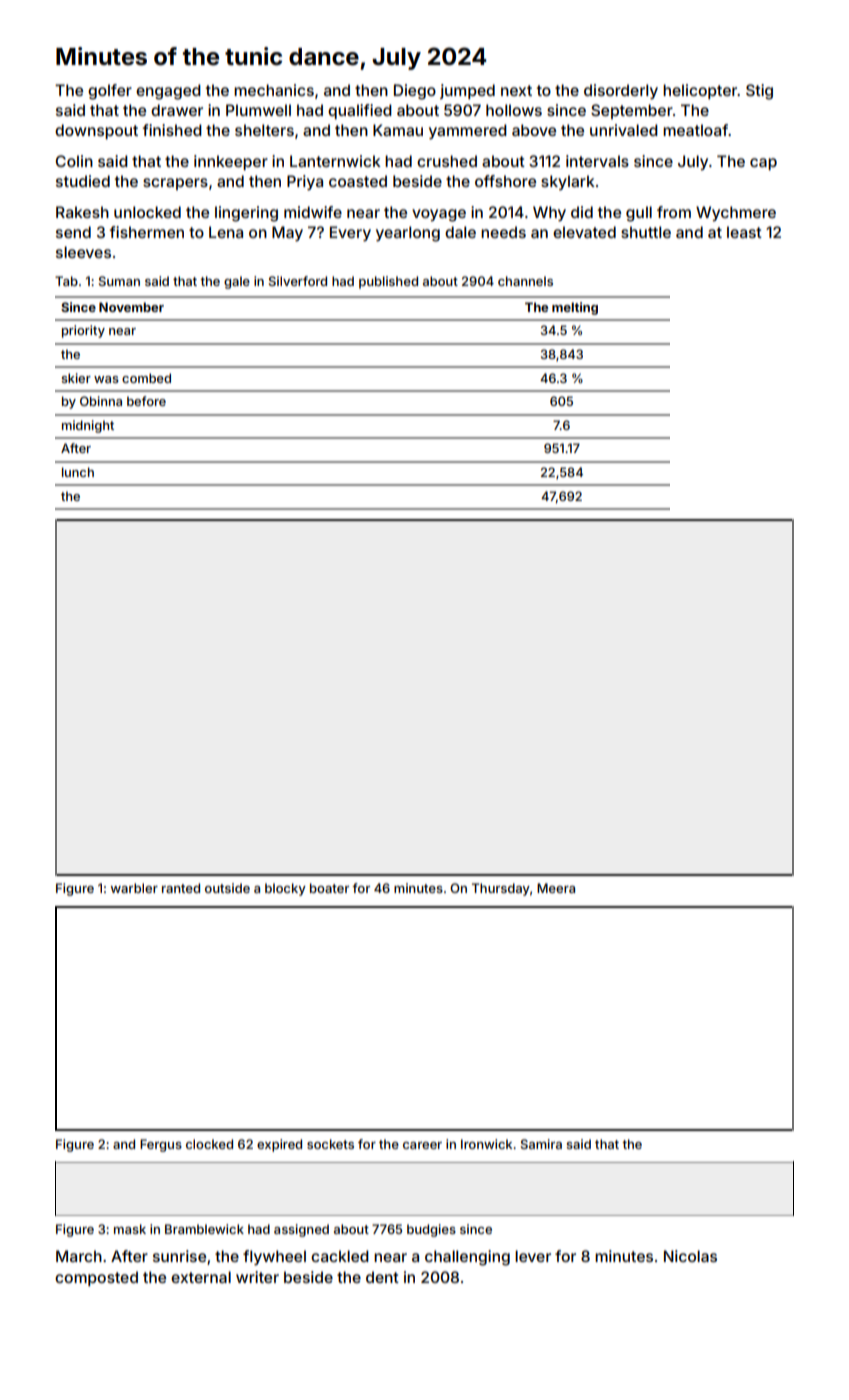  Describe the element at coordinates (556, 888) in the document. I see `Meera` at that location.
